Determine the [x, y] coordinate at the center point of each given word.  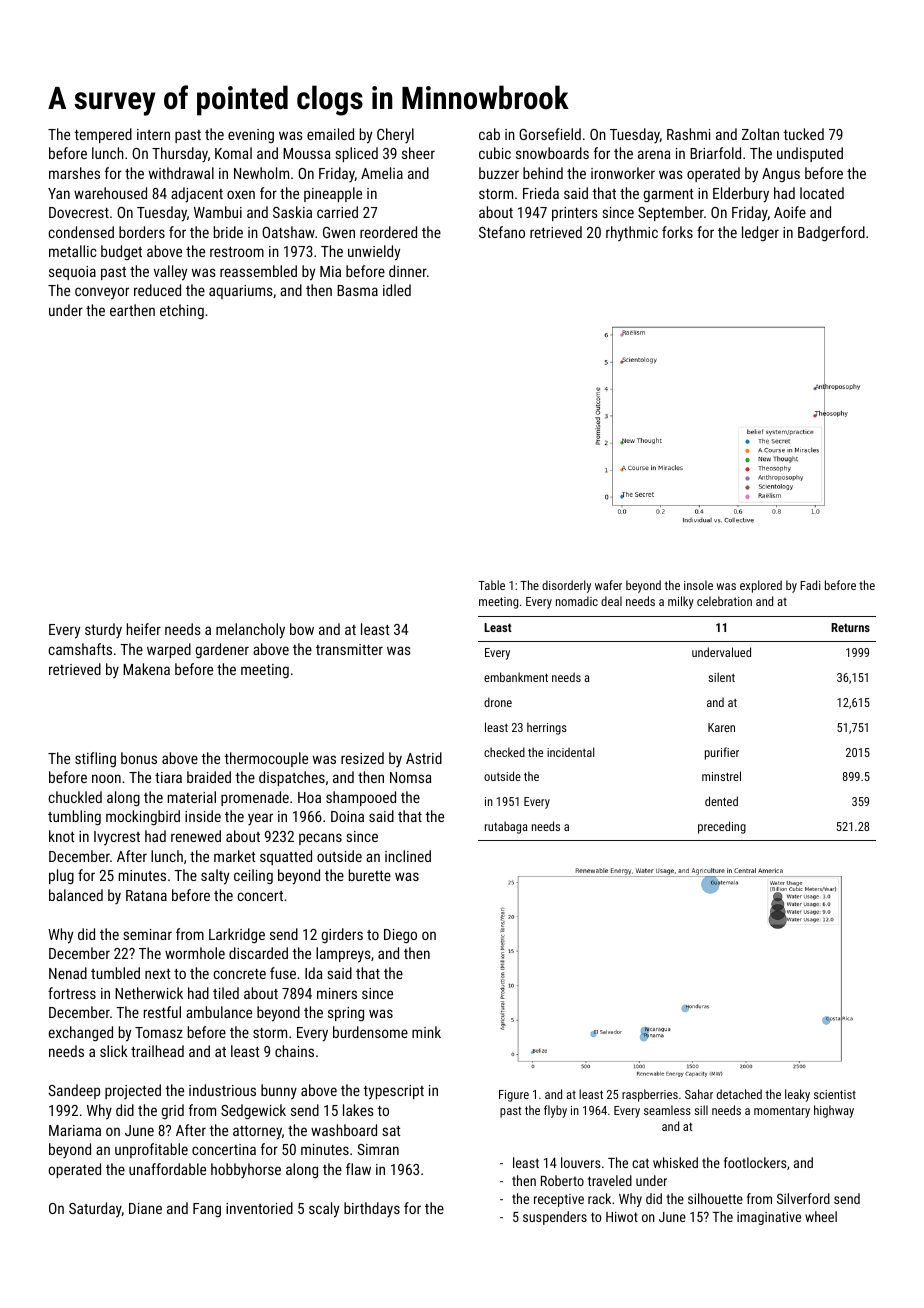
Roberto [562, 1180]
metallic [72, 251]
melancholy [250, 631]
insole [698, 585]
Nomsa [411, 777]
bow [302, 629]
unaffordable [167, 1169]
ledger [760, 233]
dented [721, 801]
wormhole [195, 953]
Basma [357, 290]
